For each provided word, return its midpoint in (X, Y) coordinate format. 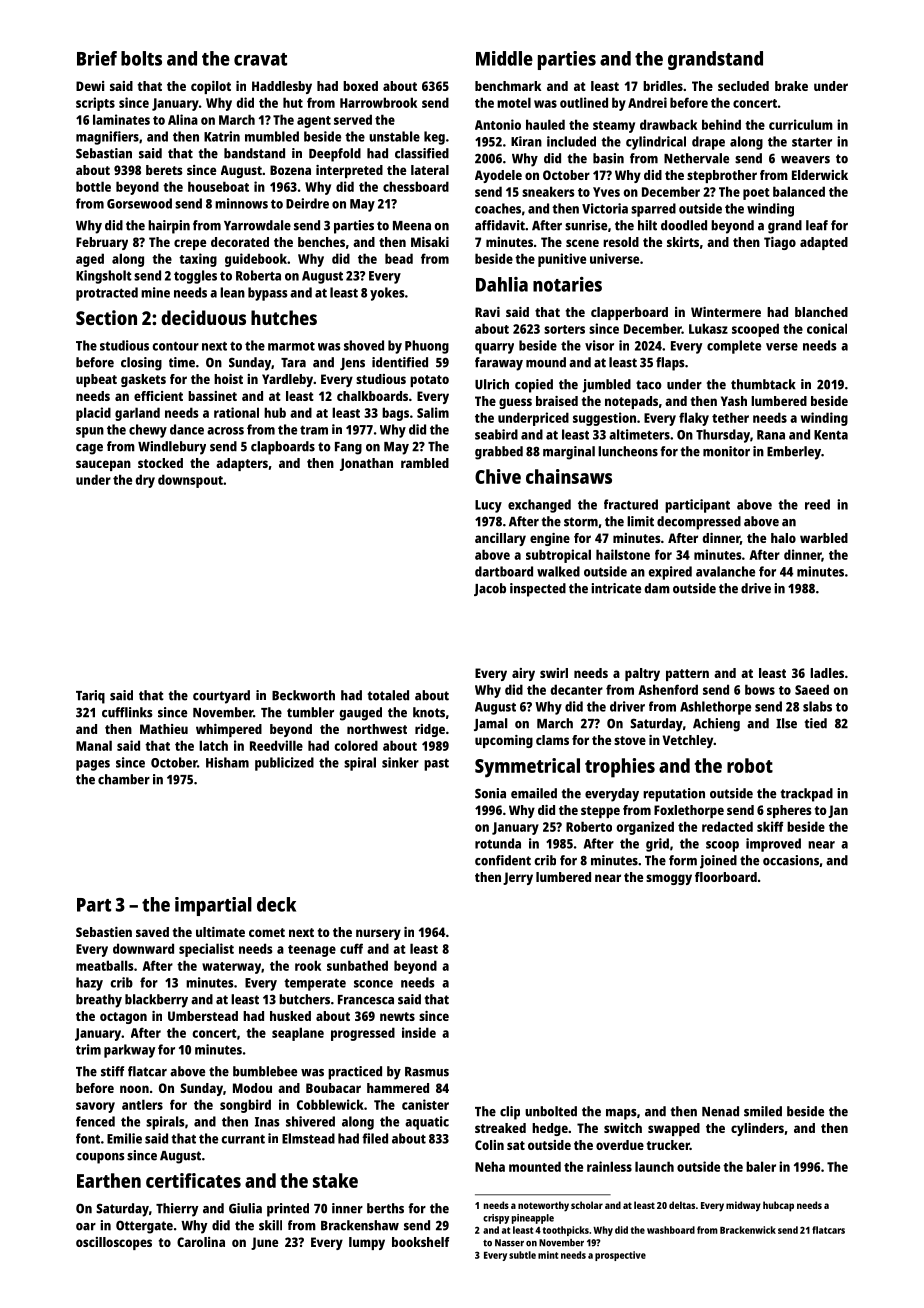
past (436, 764)
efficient (158, 396)
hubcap (778, 1206)
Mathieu (164, 729)
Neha (490, 1166)
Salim (433, 412)
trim (88, 1049)
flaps (670, 364)
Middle (504, 58)
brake (791, 86)
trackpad (807, 795)
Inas (267, 1122)
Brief (97, 58)
